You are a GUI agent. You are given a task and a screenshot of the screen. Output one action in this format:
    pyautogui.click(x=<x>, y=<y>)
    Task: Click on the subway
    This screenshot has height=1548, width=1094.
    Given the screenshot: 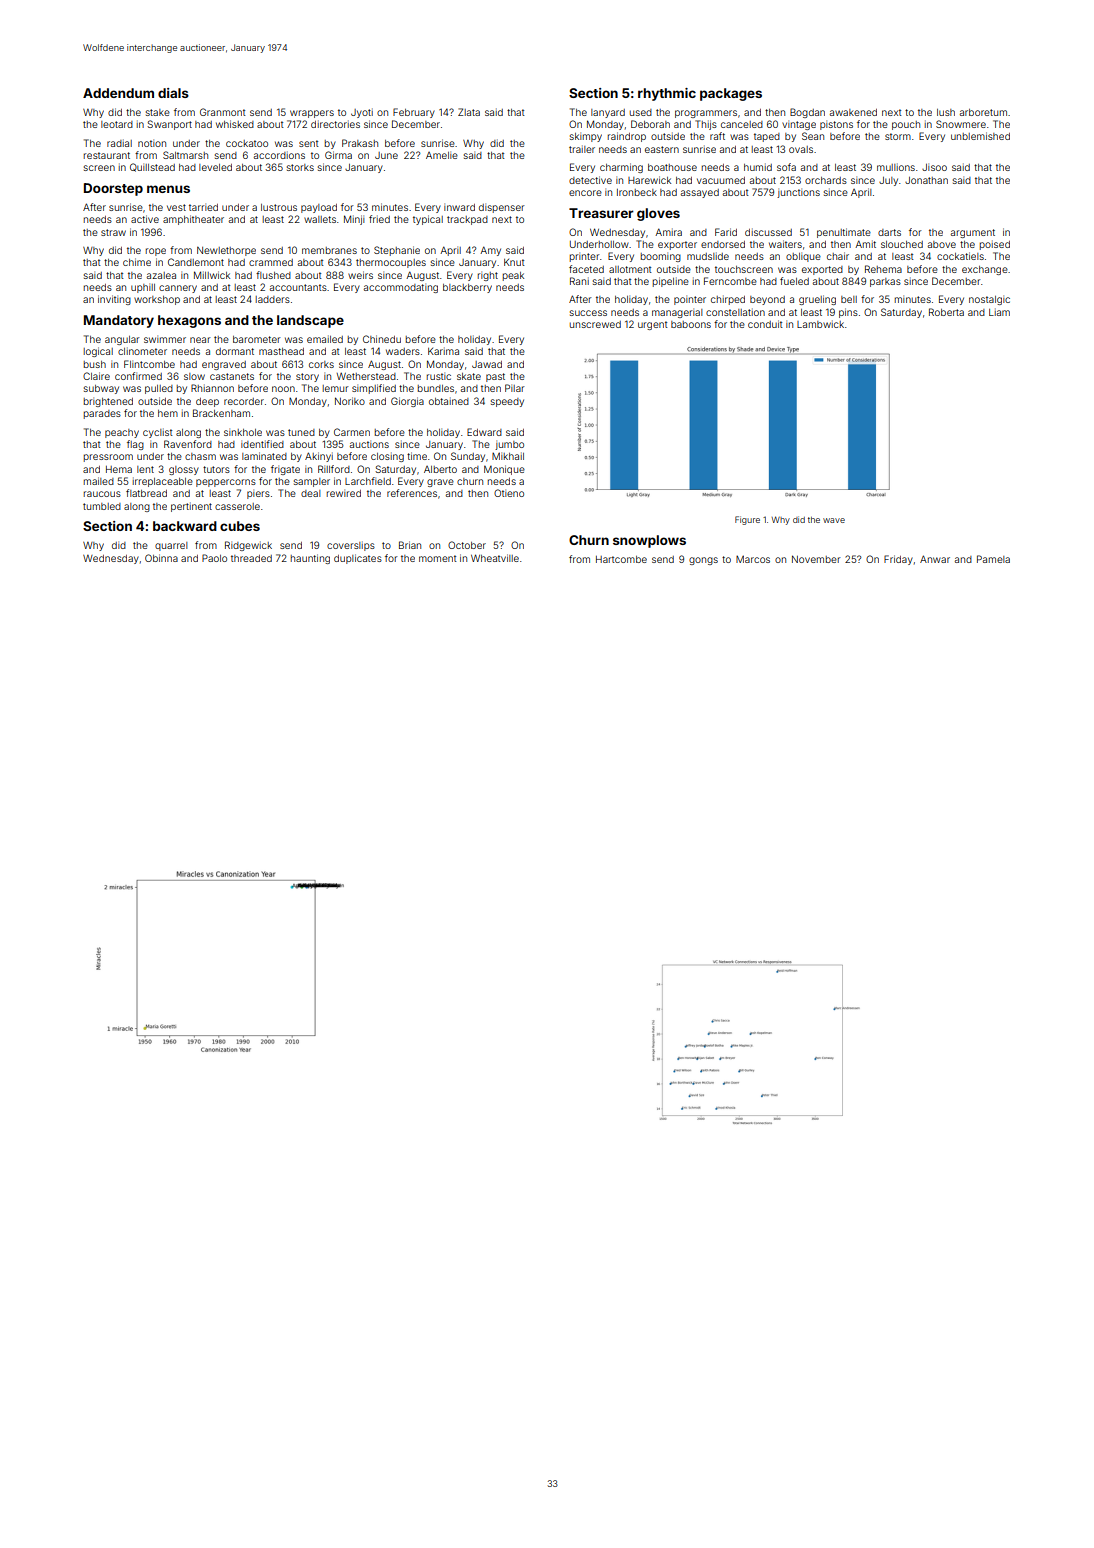 What is the action you would take?
    pyautogui.click(x=101, y=389)
